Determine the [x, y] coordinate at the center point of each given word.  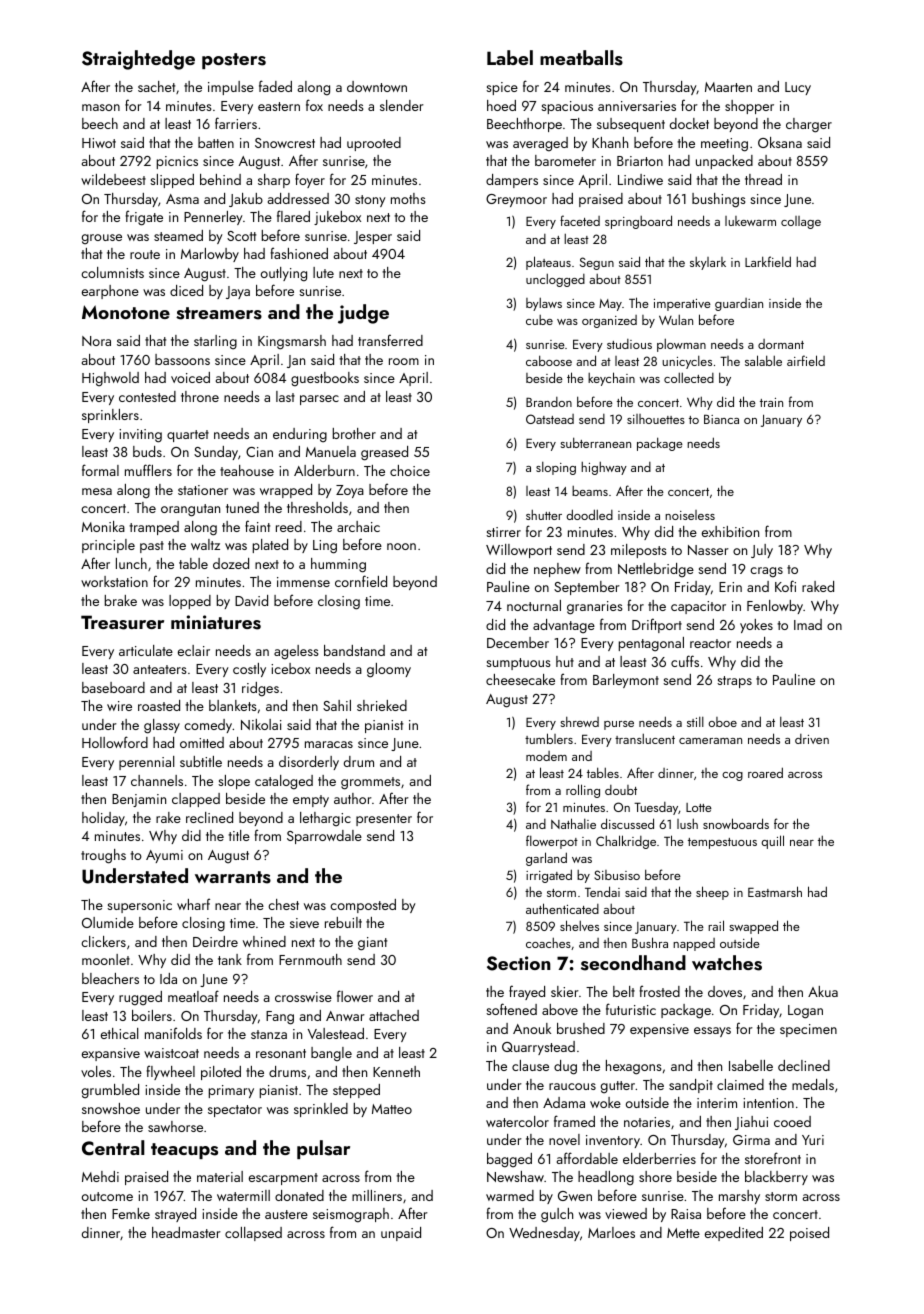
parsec [319, 400]
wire [119, 706]
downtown [377, 86]
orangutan [190, 510]
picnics [177, 162]
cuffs [685, 661]
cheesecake [520, 679]
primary [231, 1091]
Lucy [798, 88]
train [771, 402]
